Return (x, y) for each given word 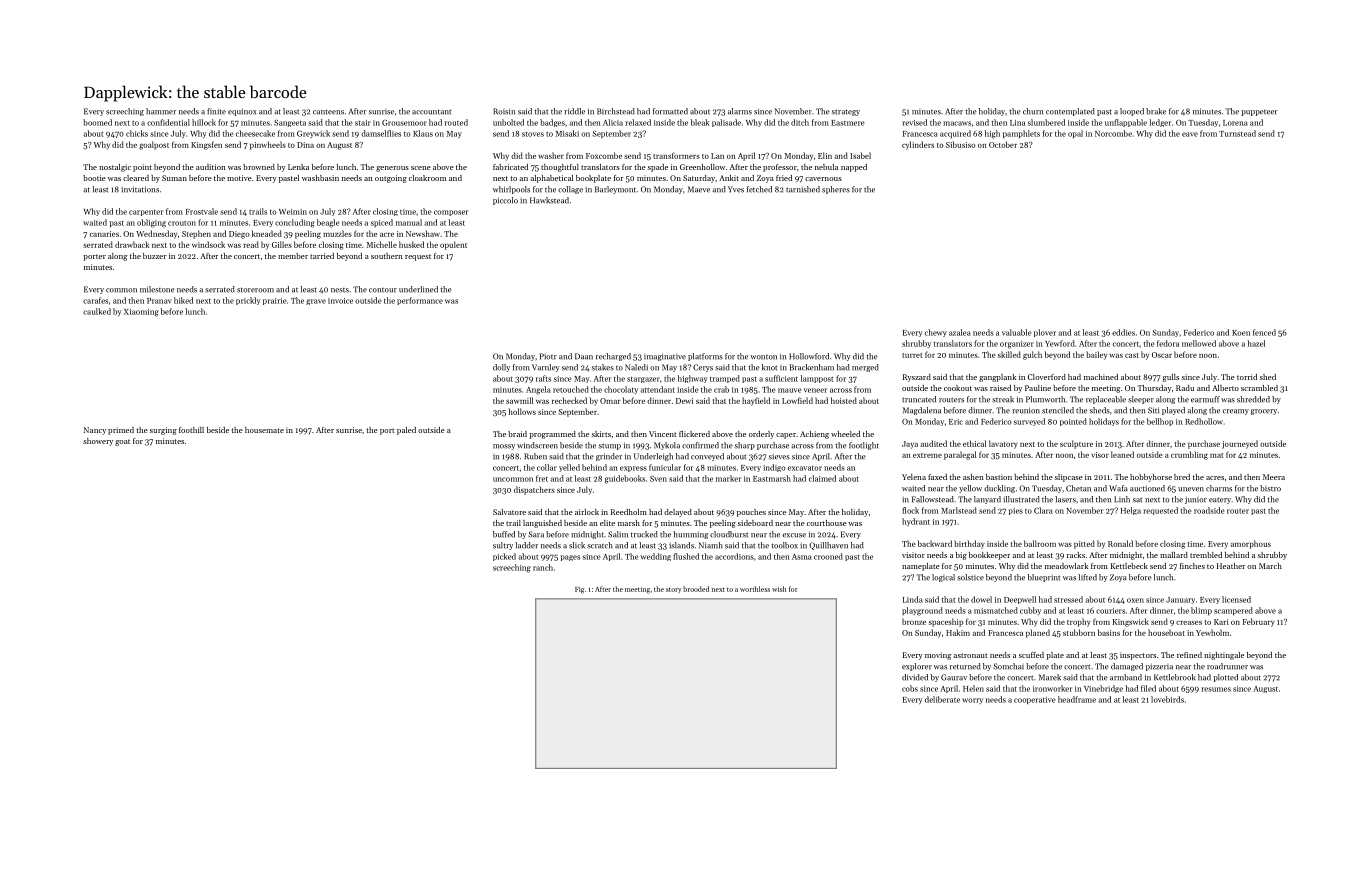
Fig (579, 590)
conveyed (707, 457)
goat (122, 442)
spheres (836, 190)
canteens (328, 112)
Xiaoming (141, 313)
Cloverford (1047, 377)
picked (504, 557)
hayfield (756, 401)
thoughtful (560, 168)
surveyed (1029, 422)
